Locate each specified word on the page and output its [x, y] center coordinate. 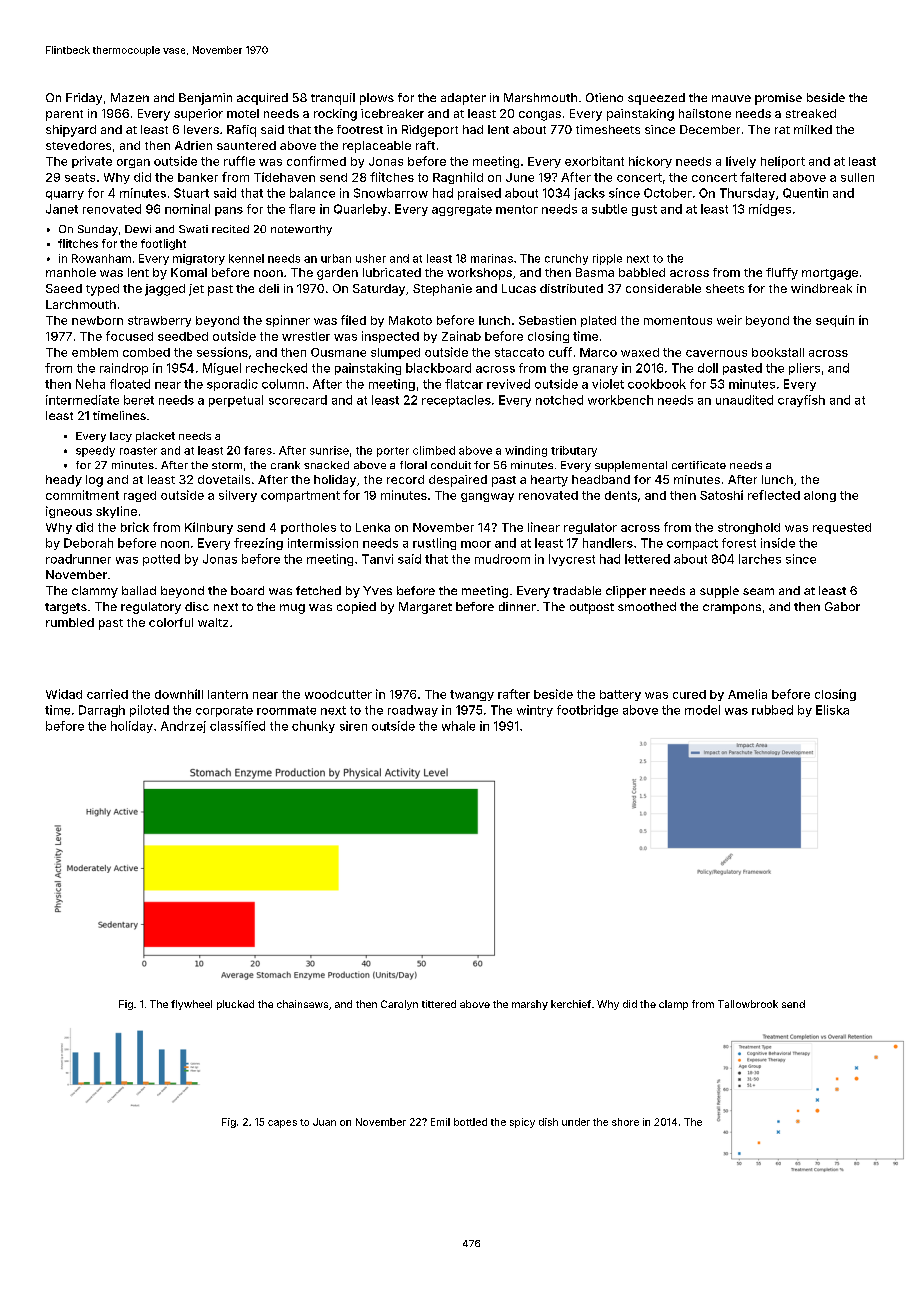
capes [282, 1124]
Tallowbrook [748, 1004]
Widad [64, 694]
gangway [487, 497]
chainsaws [302, 1004]
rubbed [772, 710]
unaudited [744, 400]
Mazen [130, 97]
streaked [811, 113]
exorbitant [594, 161]
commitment [82, 495]
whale [458, 726]
